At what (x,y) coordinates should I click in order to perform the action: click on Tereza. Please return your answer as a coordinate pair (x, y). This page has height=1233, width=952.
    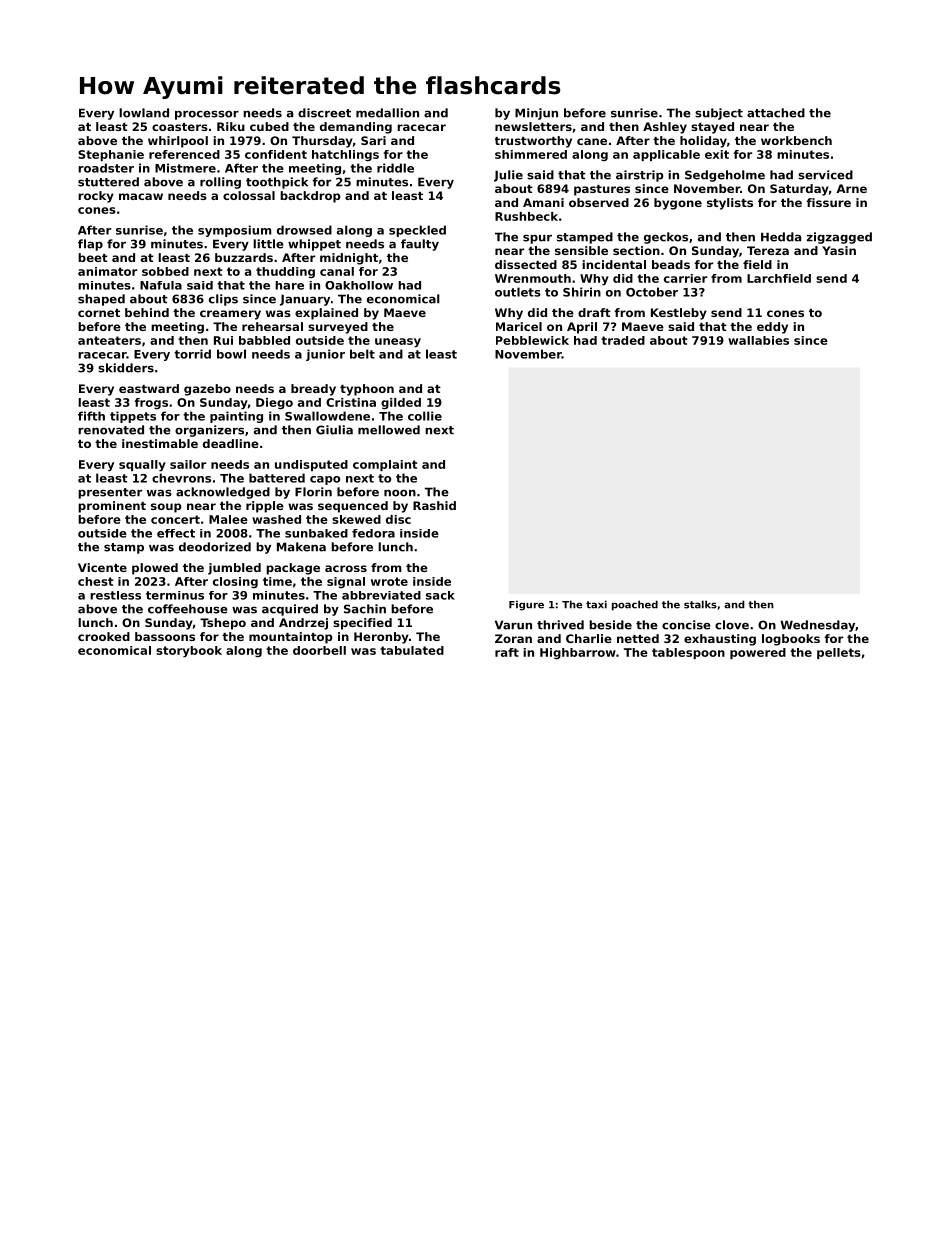
    Looking at the image, I should click on (768, 250).
